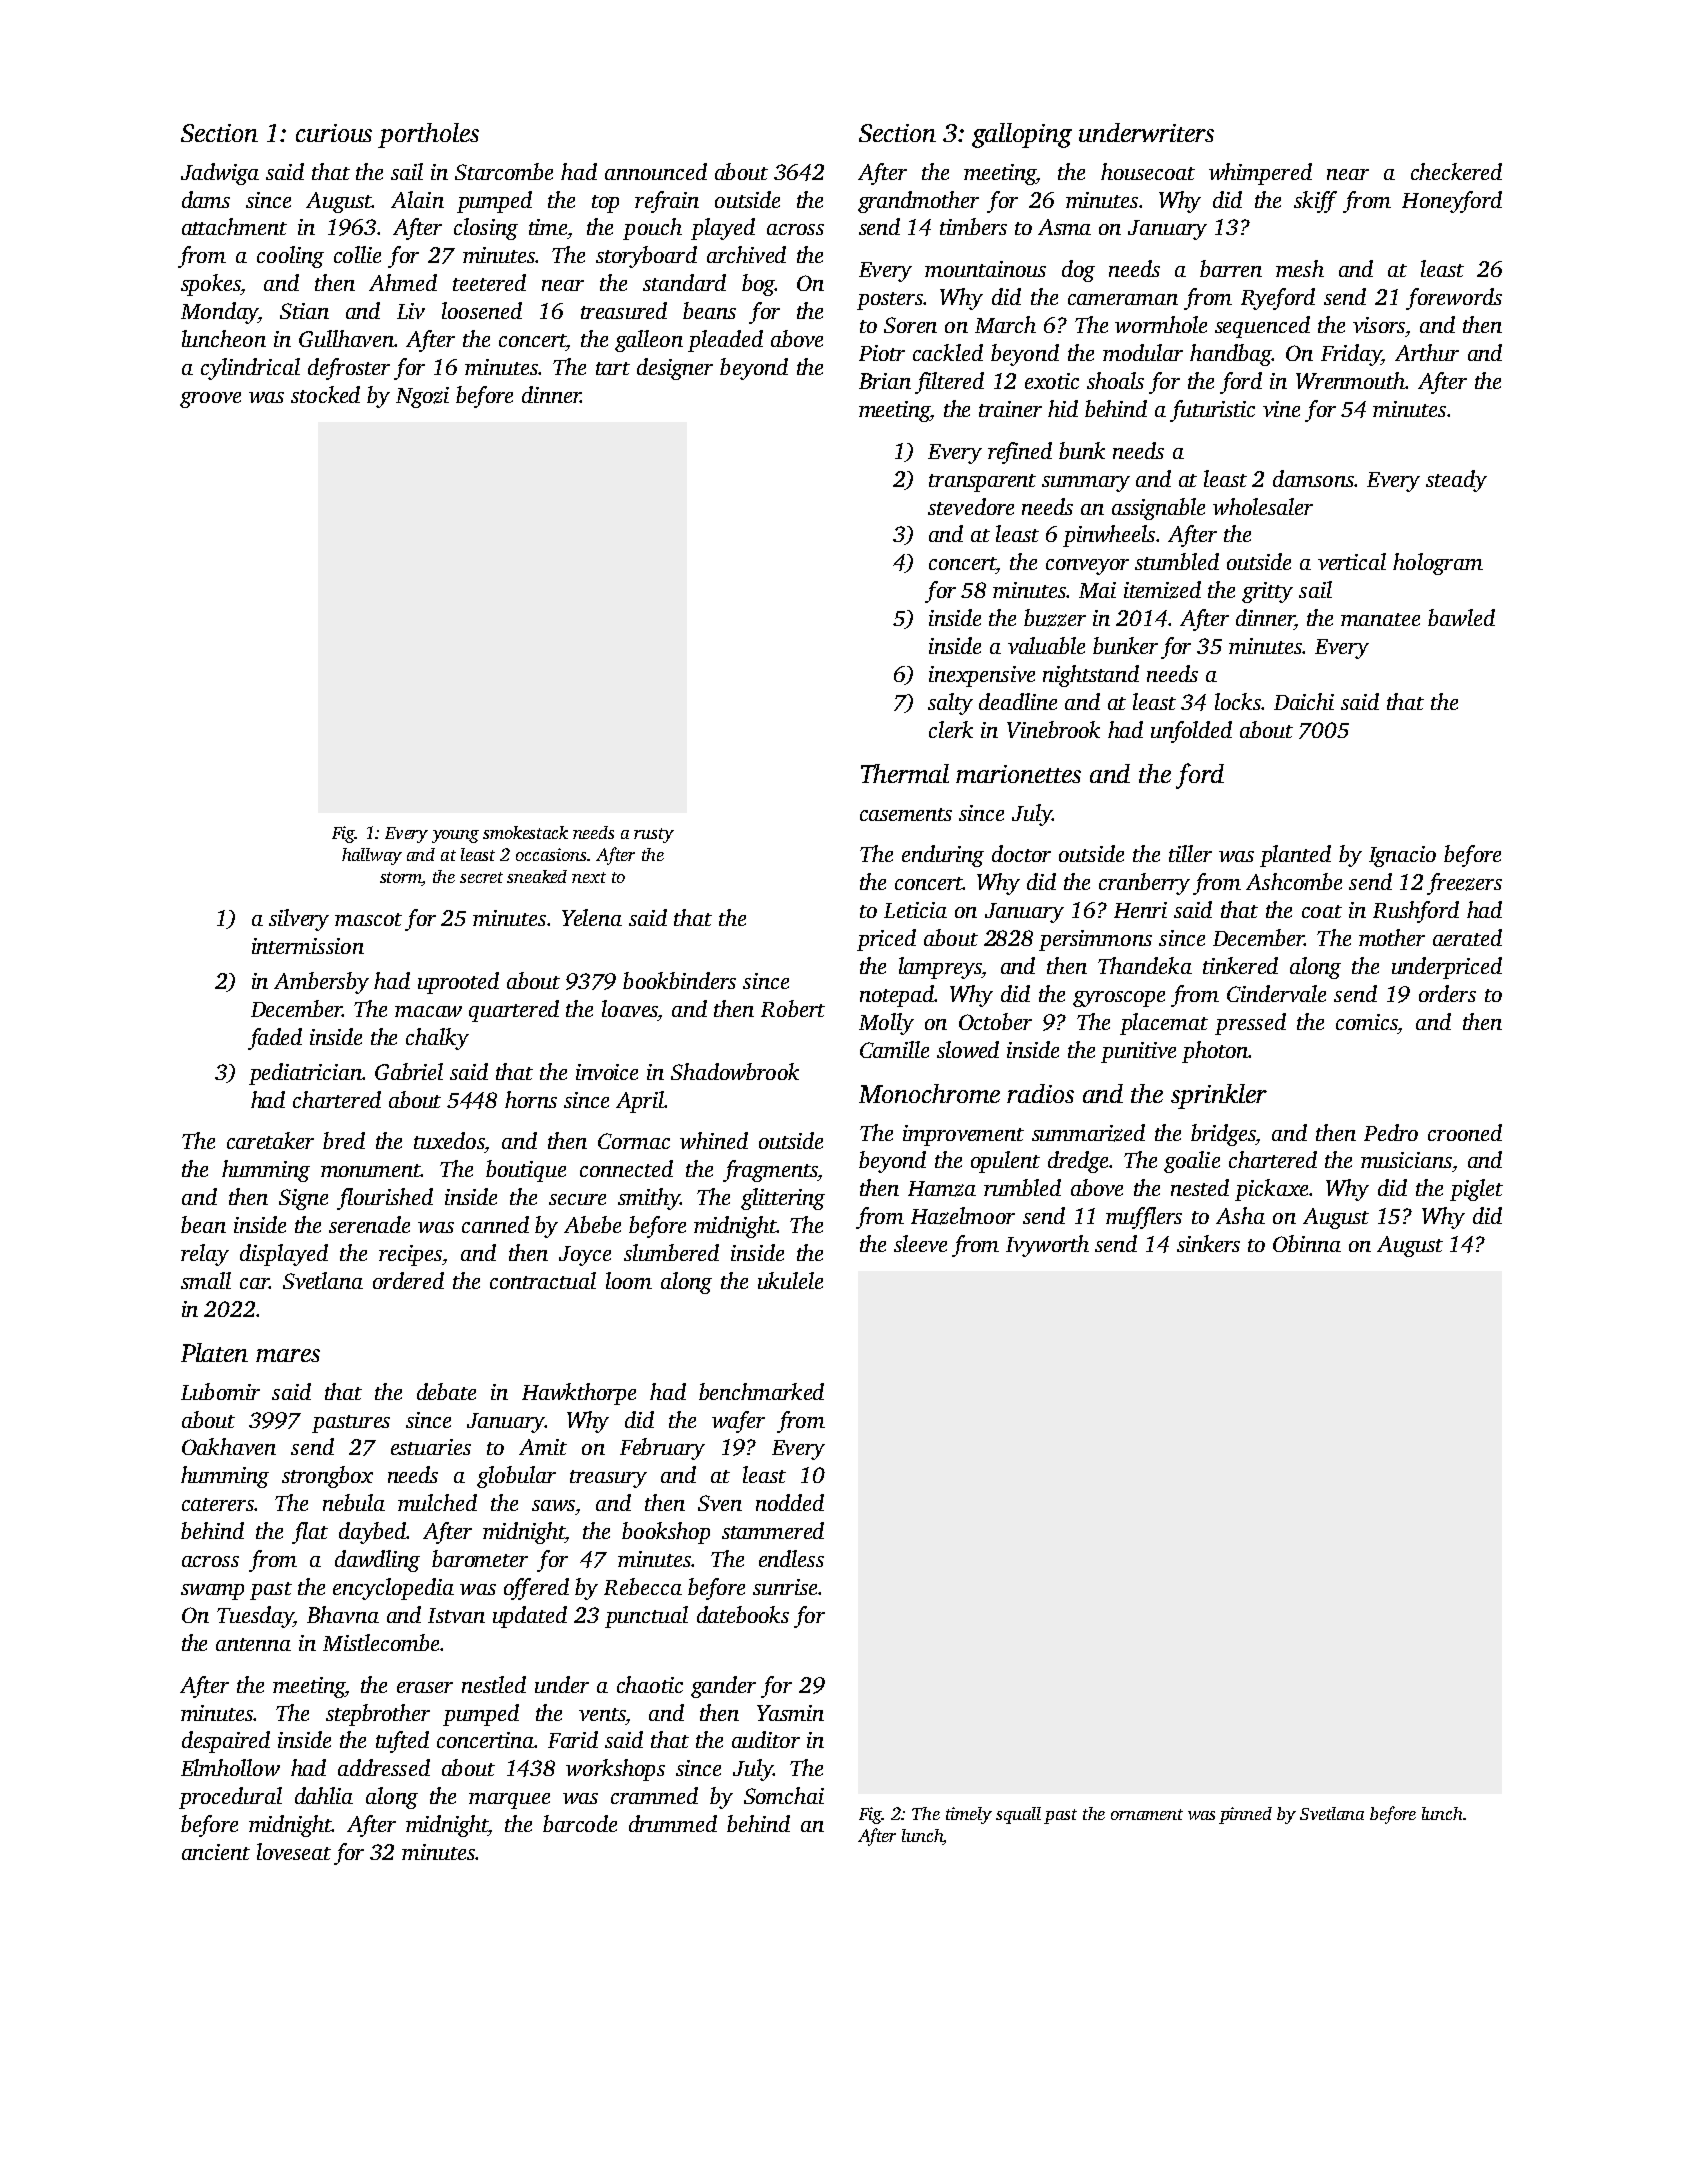  I want to click on benchmarked, so click(761, 1391).
